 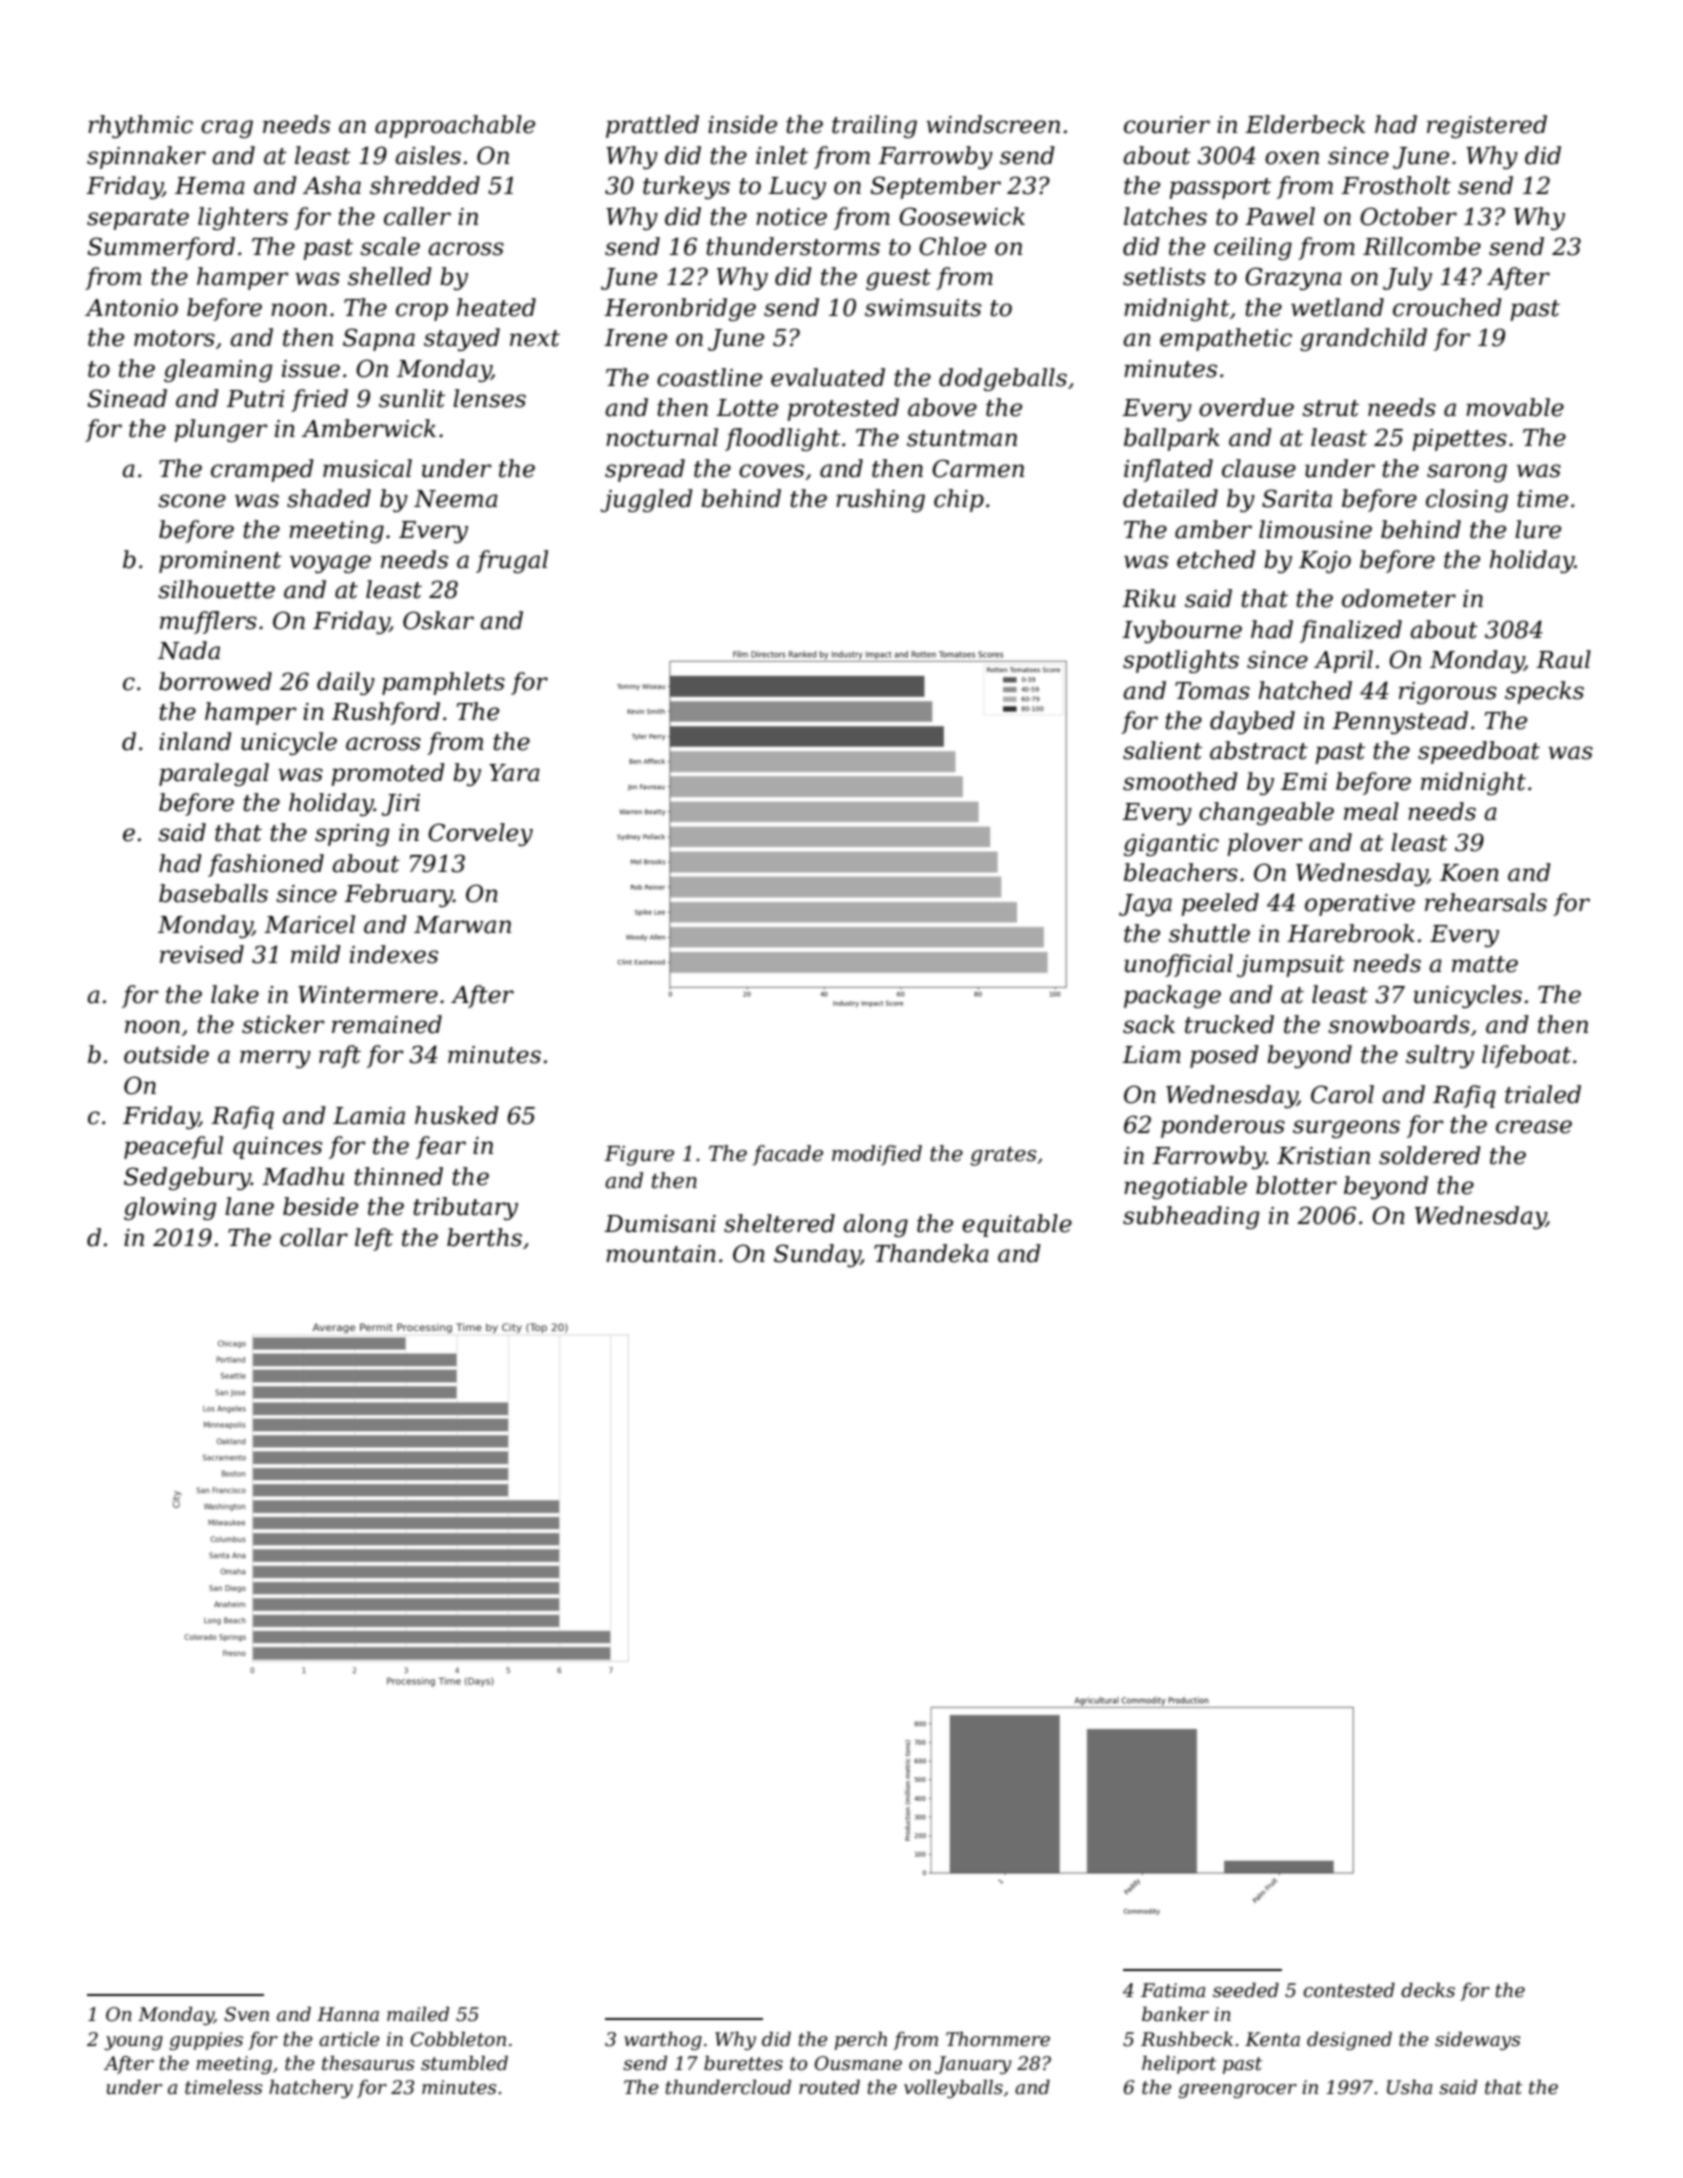 I want to click on mountain, so click(x=661, y=1254).
